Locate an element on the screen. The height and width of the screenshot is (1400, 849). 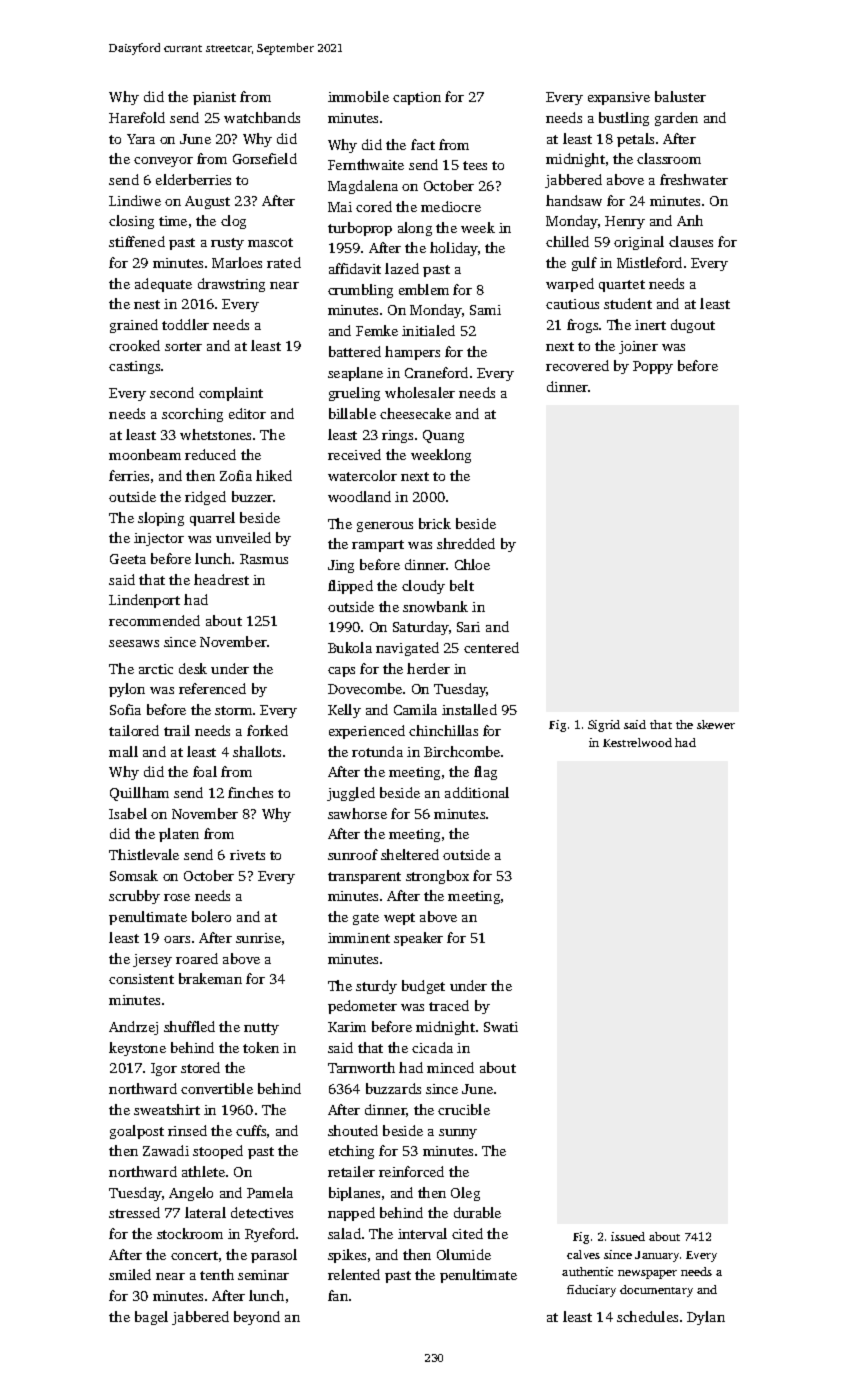
Fernthwaite is located at coordinates (366, 164).
